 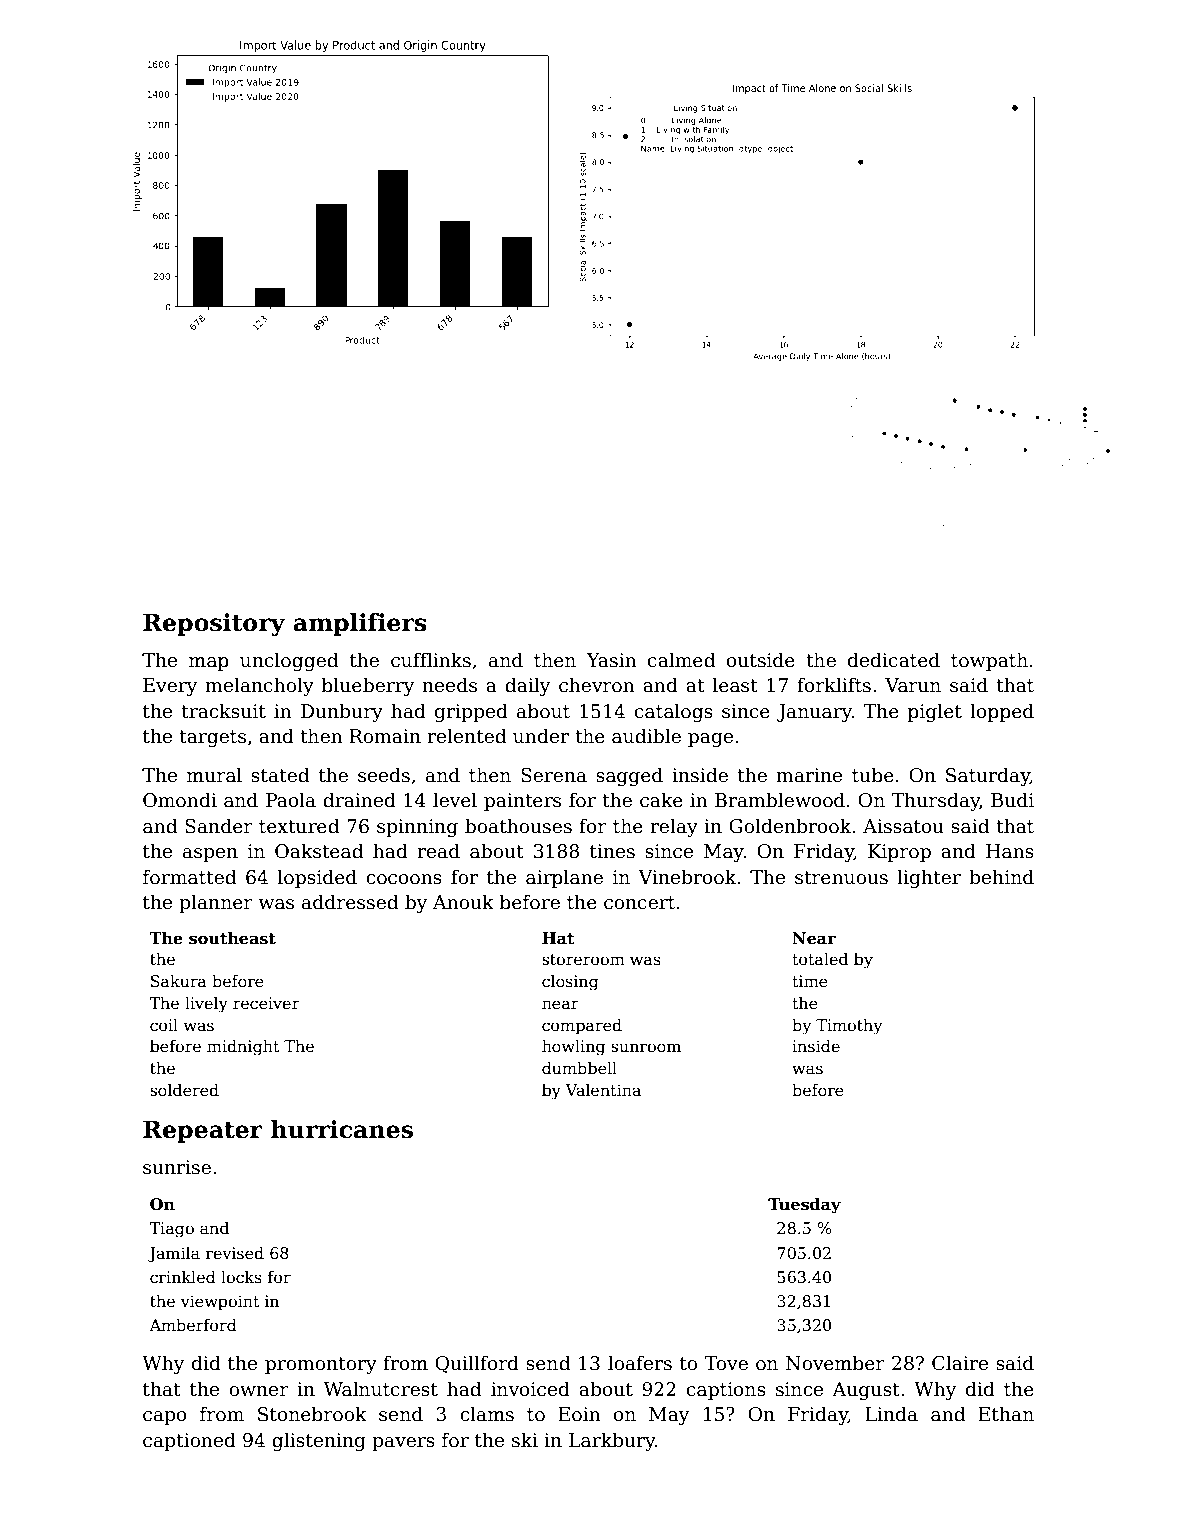 What do you see at coordinates (761, 660) in the page?
I see `outside` at bounding box center [761, 660].
